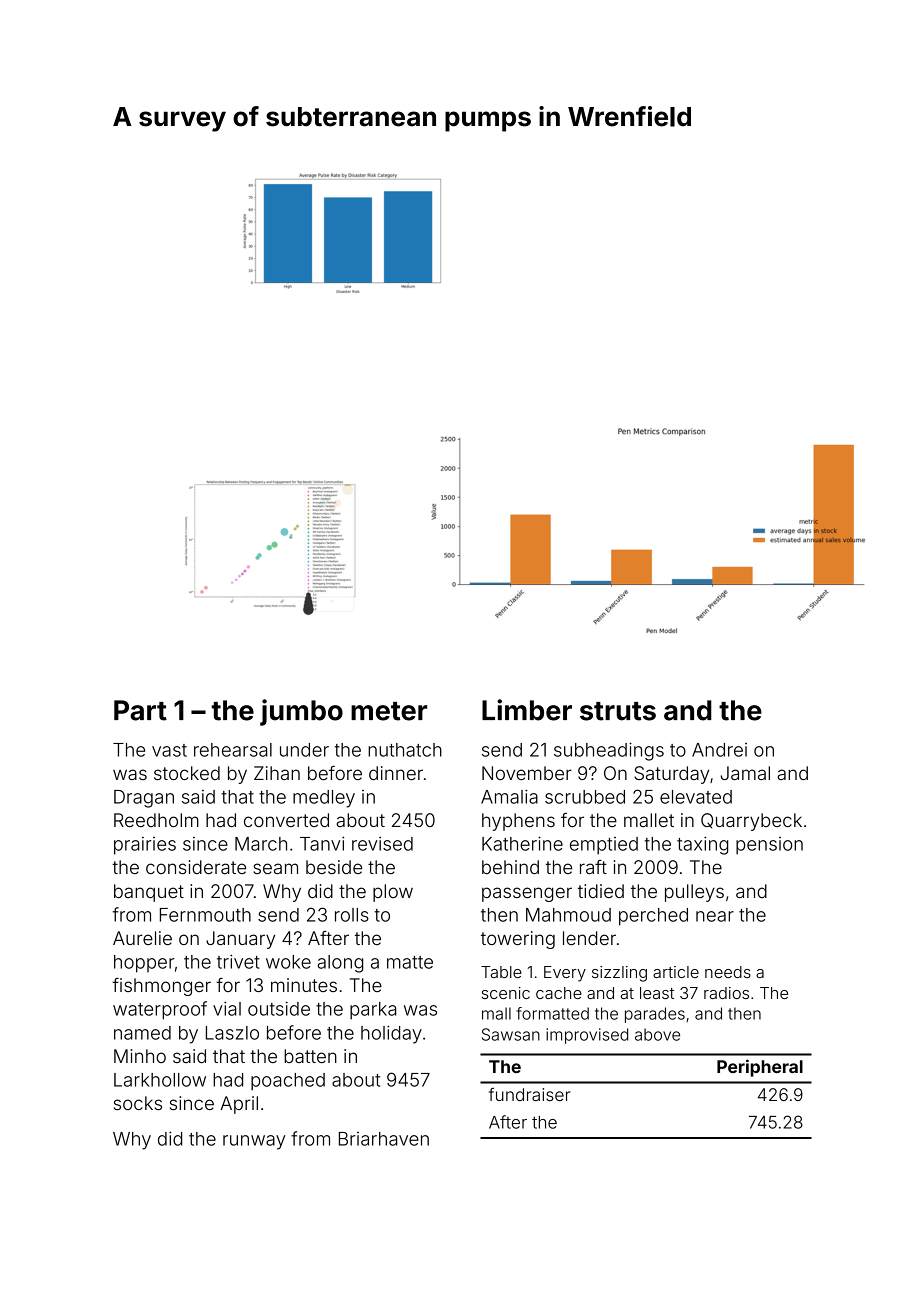 This page has height=1311, width=924. What do you see at coordinates (138, 1103) in the page?
I see `socks` at bounding box center [138, 1103].
